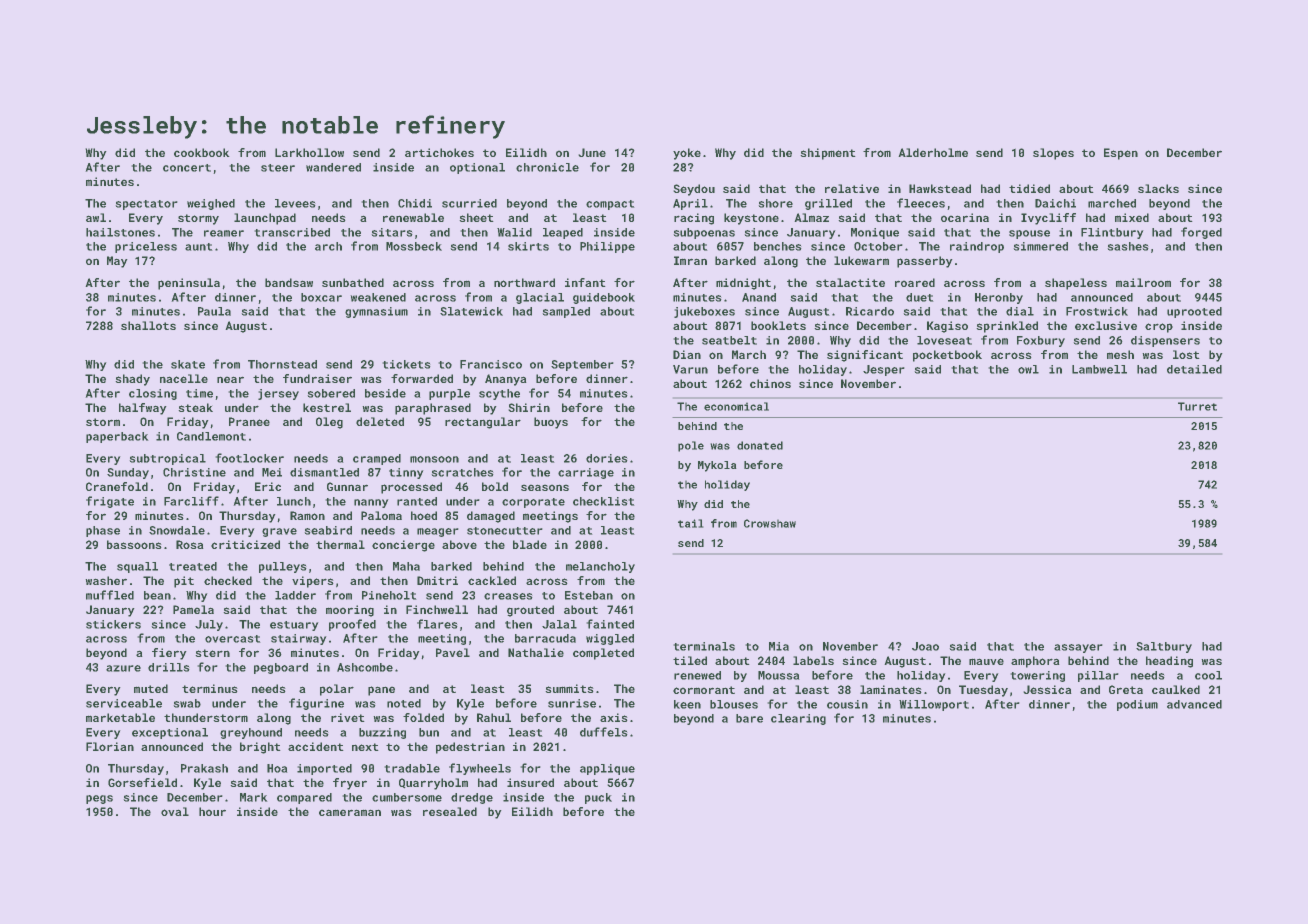 This image has height=924, width=1308. Describe the element at coordinates (1121, 154) in the image. I see `Espen` at that location.
